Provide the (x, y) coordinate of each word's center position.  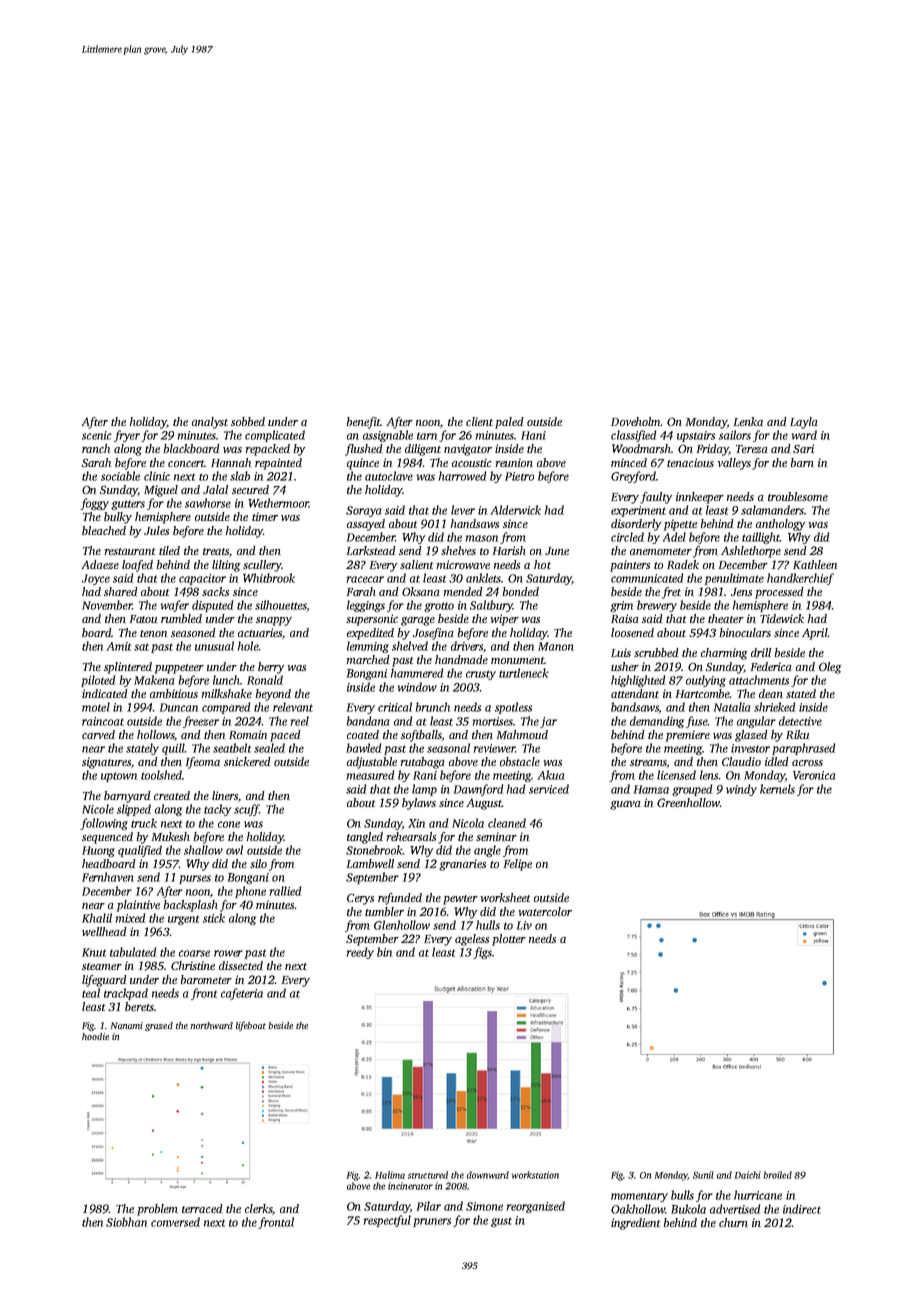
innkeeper (700, 498)
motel (96, 707)
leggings (366, 606)
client (479, 421)
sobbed (248, 421)
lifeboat (251, 1026)
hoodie (95, 1036)
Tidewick (782, 618)
